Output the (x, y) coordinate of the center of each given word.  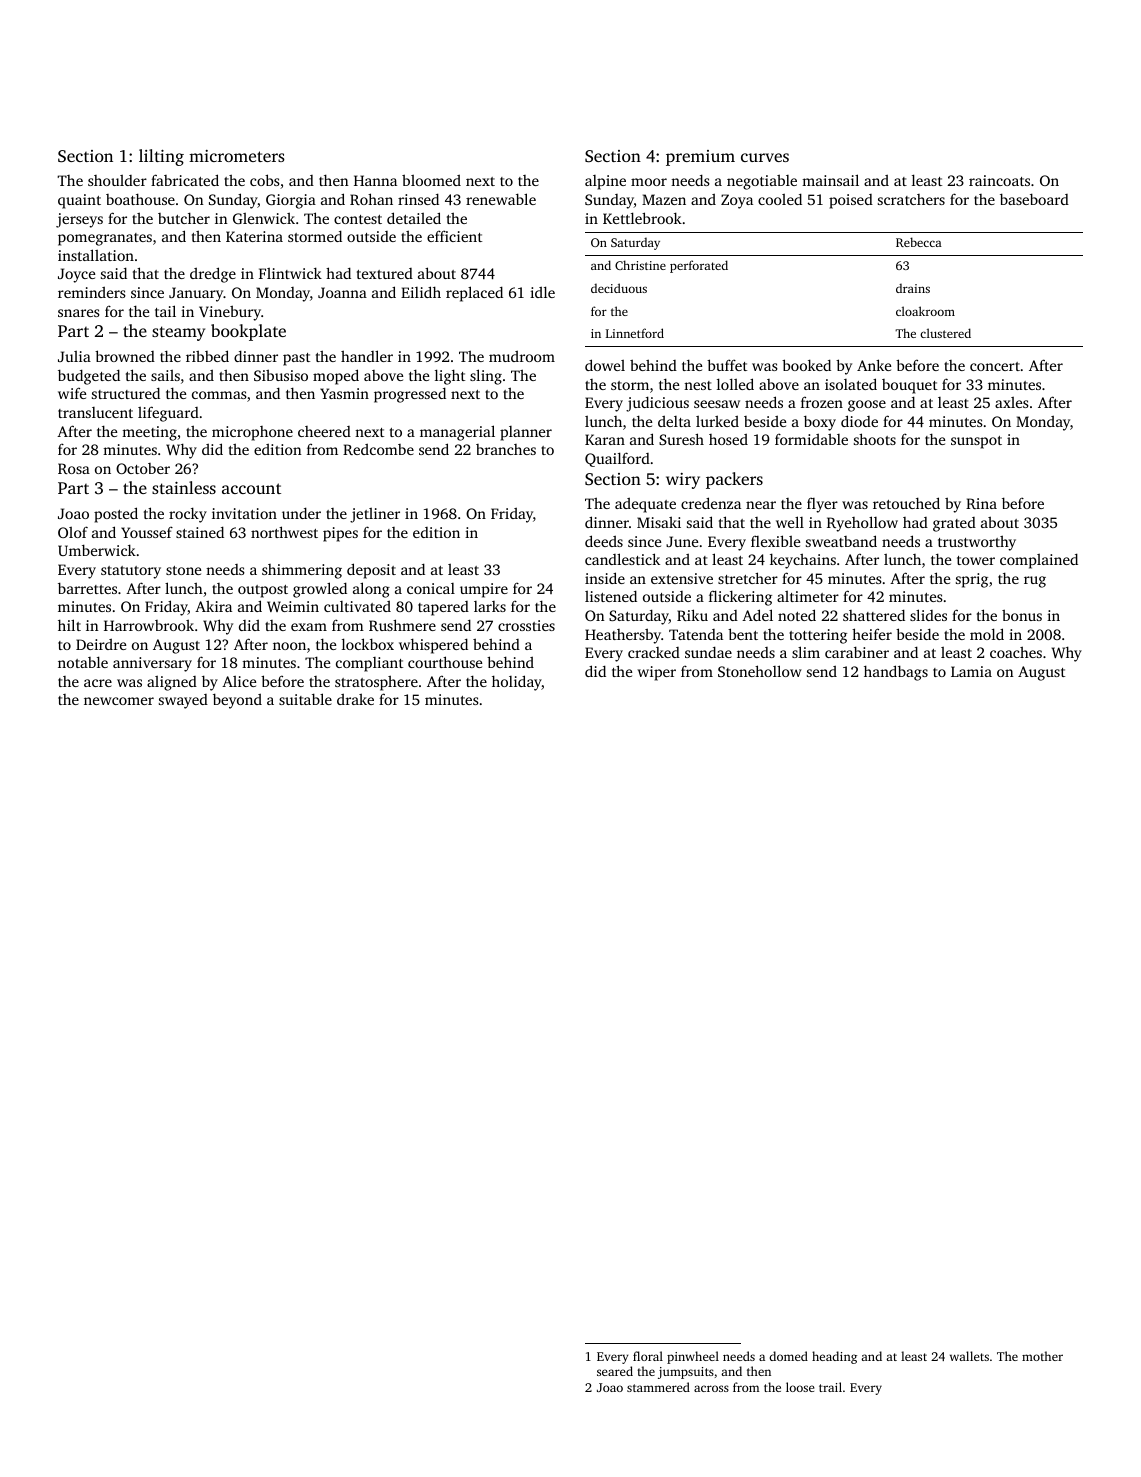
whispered (433, 646)
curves (765, 157)
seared (615, 1371)
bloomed (431, 180)
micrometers (237, 156)
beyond (237, 701)
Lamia (971, 671)
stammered (658, 1387)
